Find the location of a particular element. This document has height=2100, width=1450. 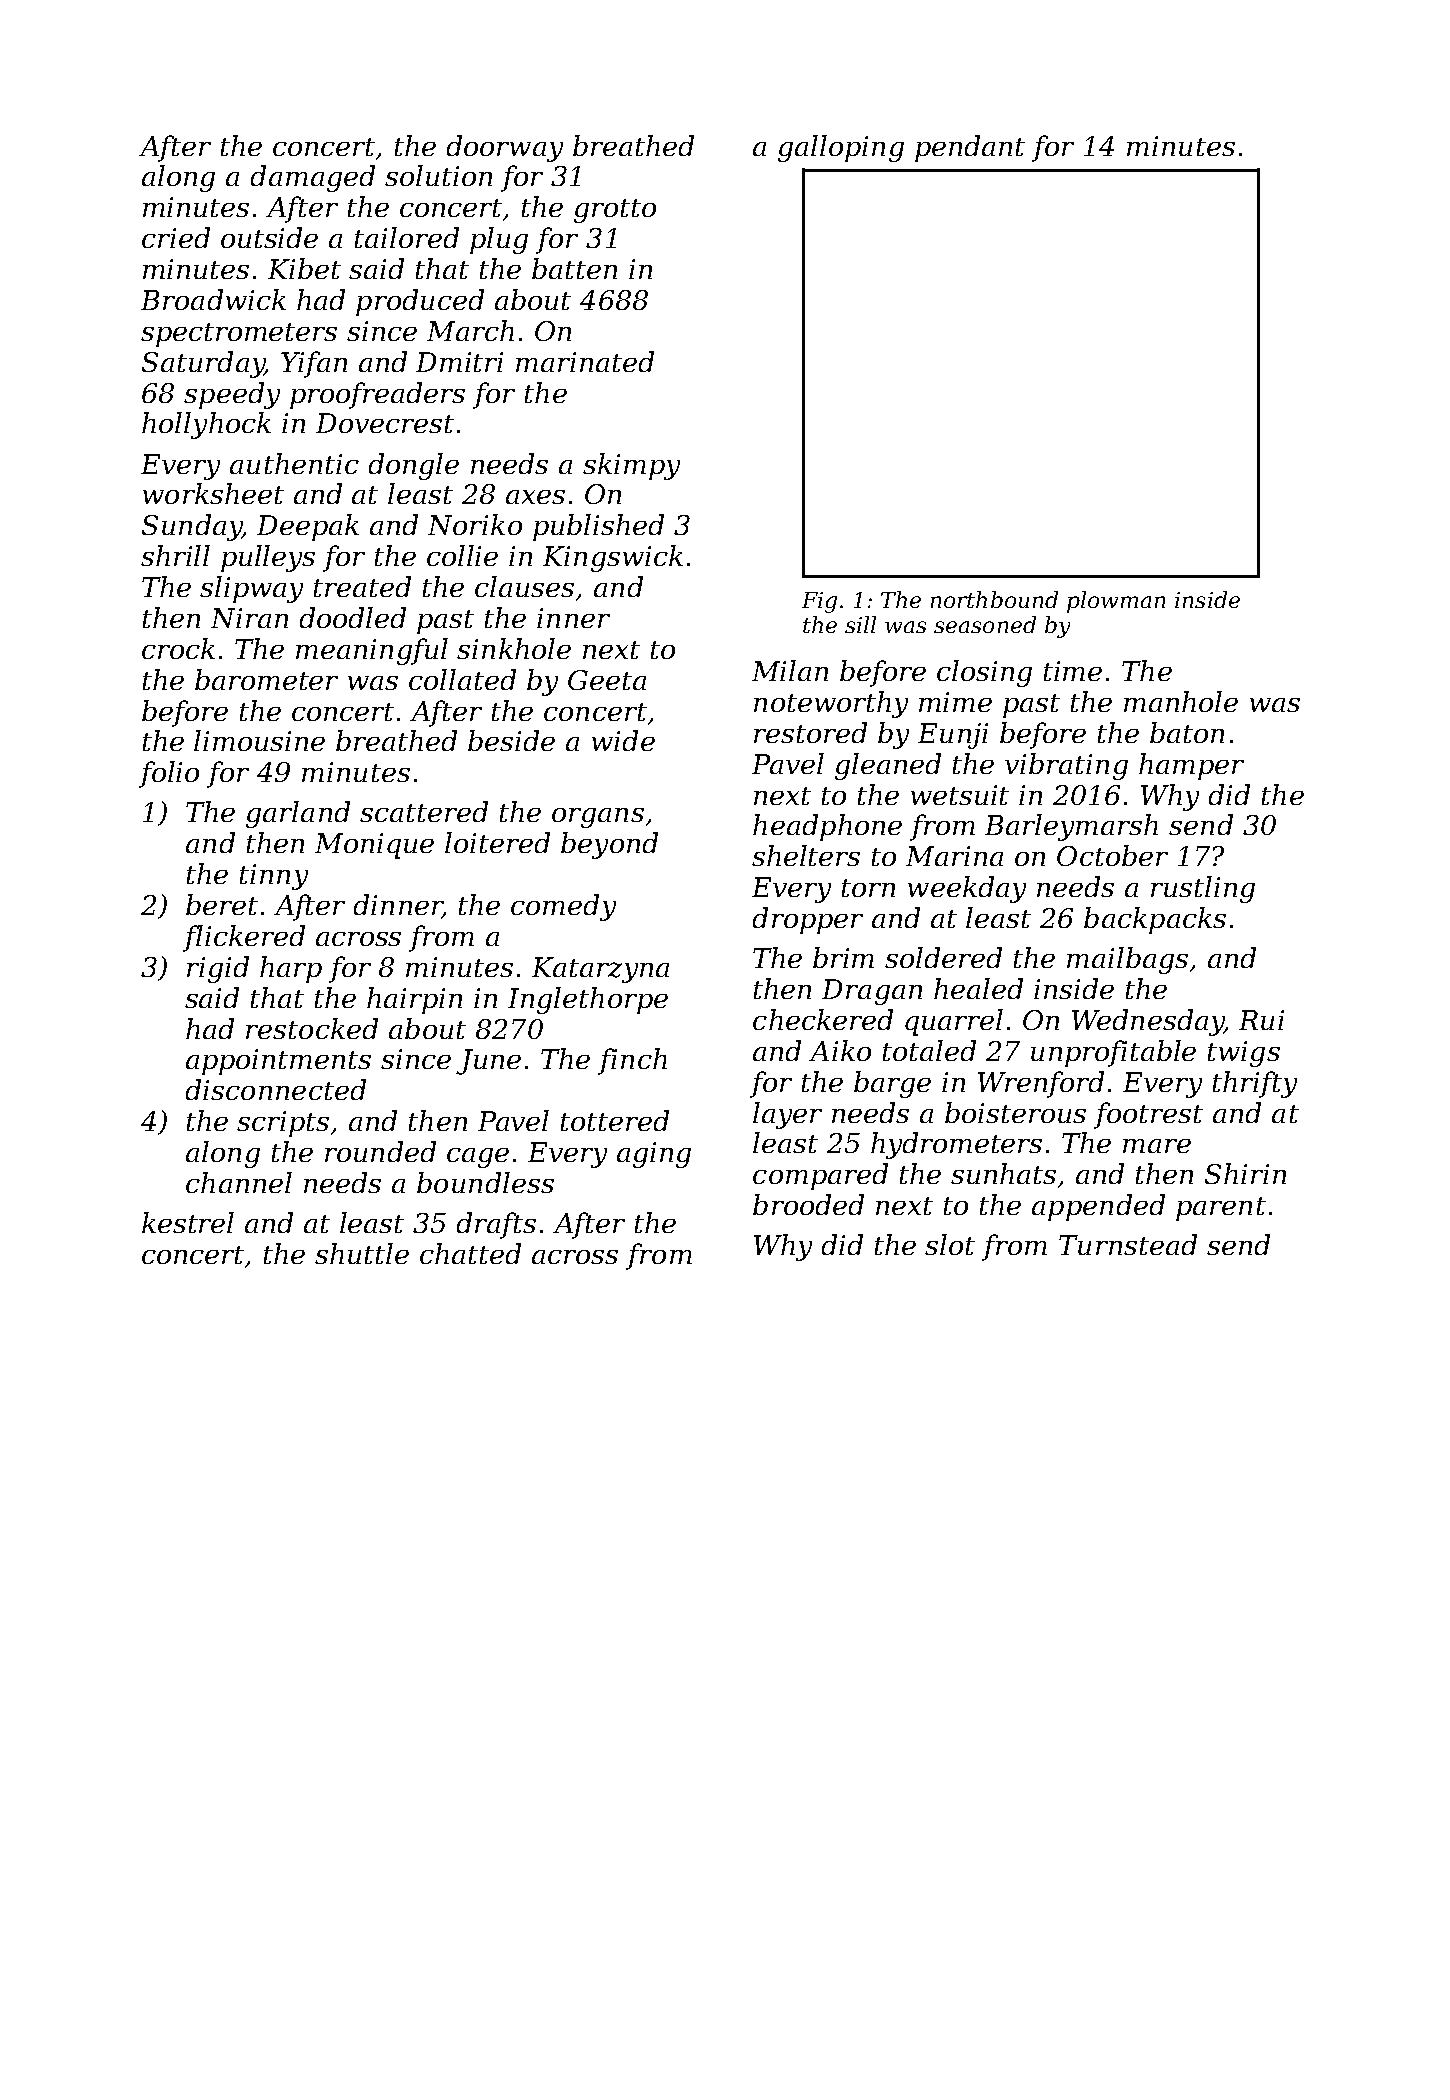

garland is located at coordinates (298, 814).
